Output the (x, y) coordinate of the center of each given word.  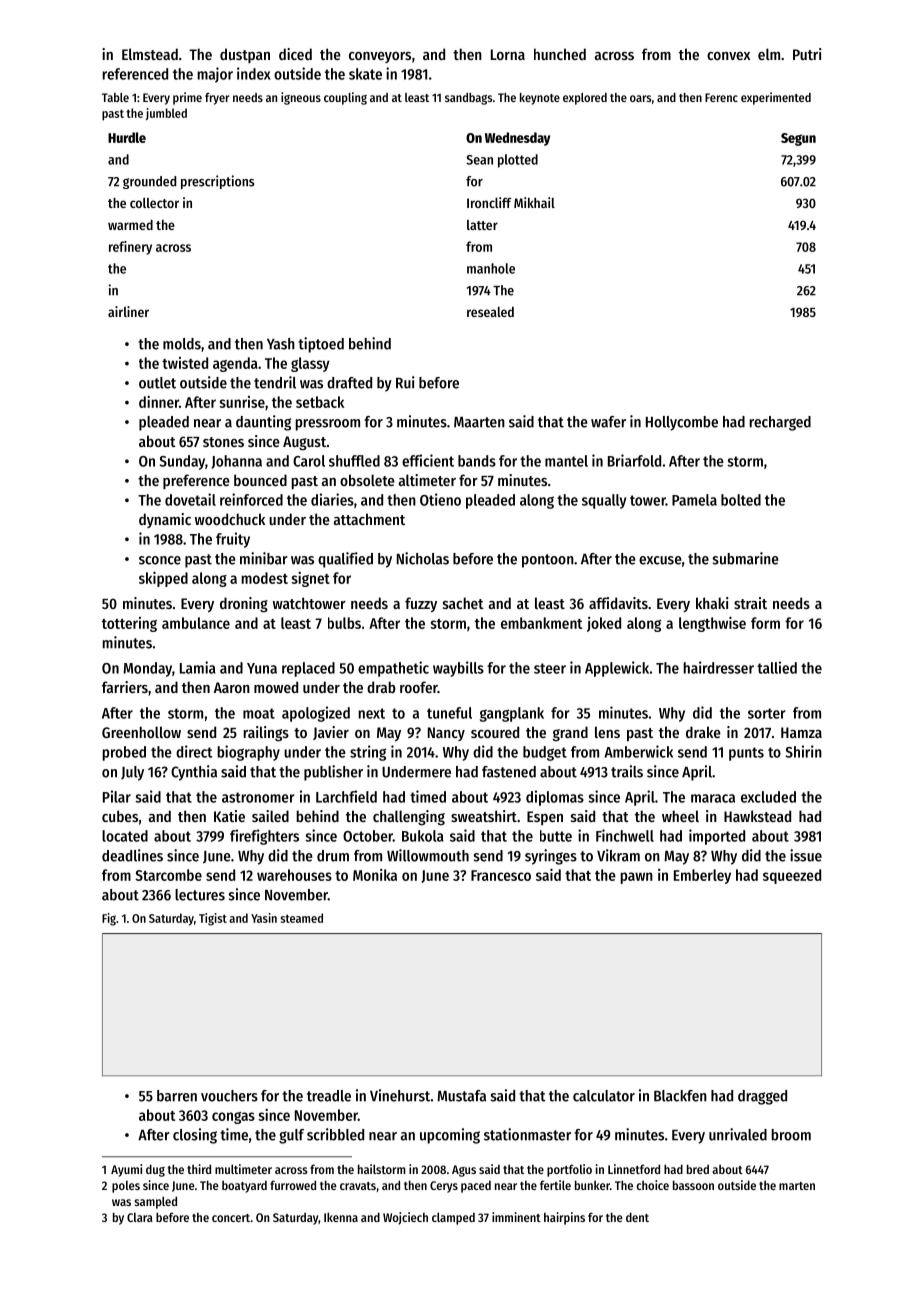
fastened (509, 772)
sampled (155, 1202)
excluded (768, 797)
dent (637, 1217)
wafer (608, 422)
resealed (490, 312)
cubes (120, 816)
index (254, 73)
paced (476, 1186)
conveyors (380, 57)
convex (728, 56)
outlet (157, 383)
